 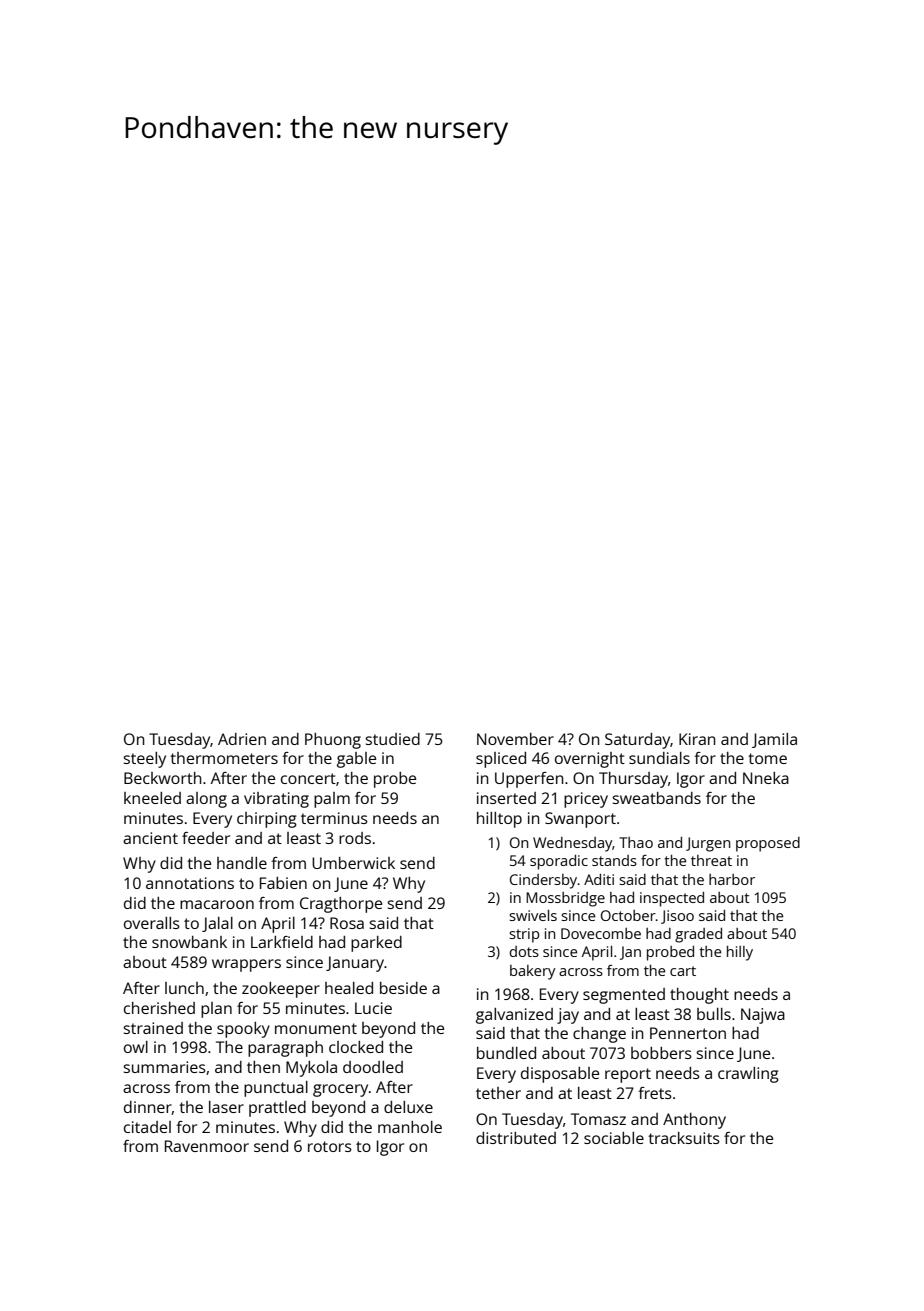 I want to click on studied, so click(x=392, y=739).
